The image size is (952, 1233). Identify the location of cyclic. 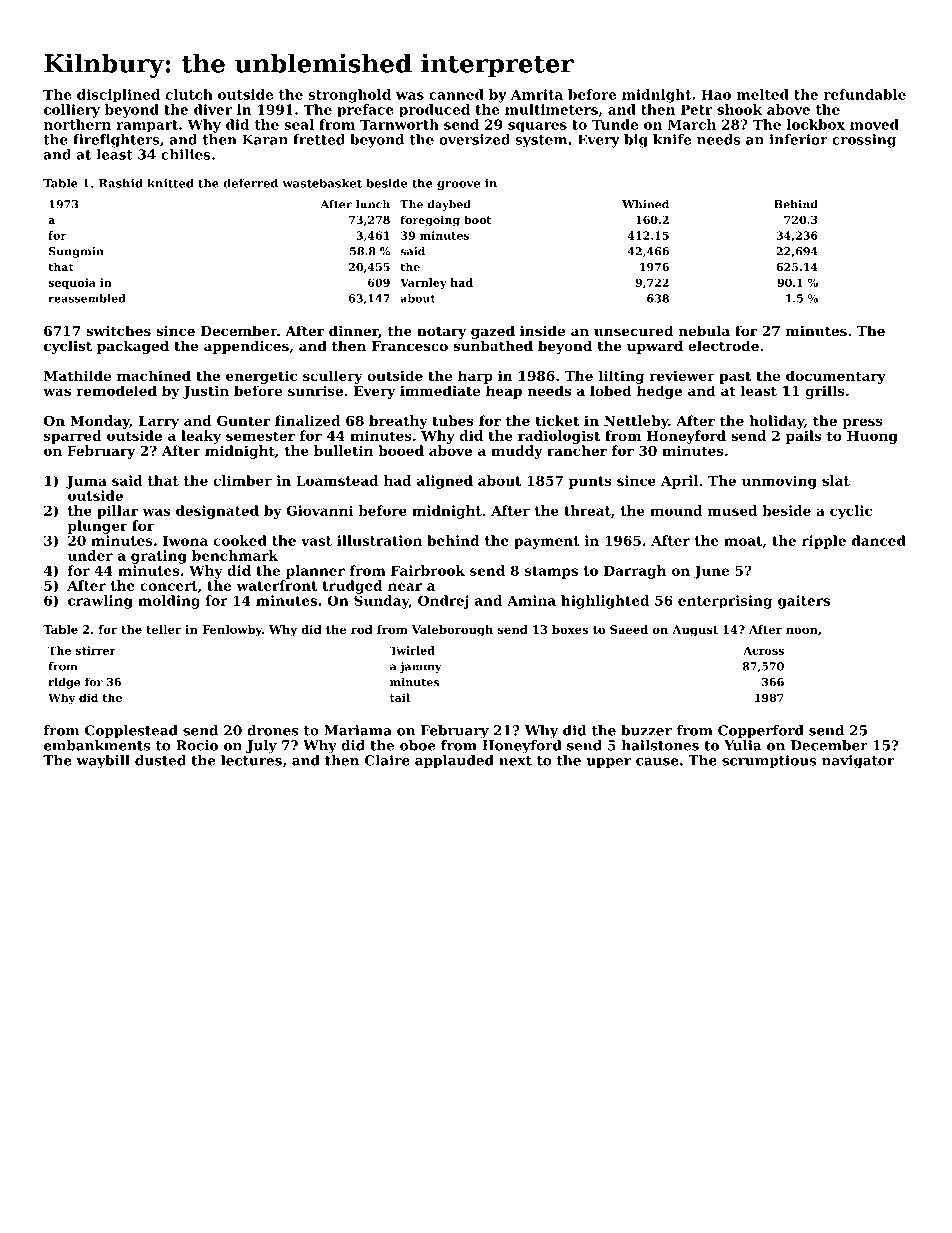
(851, 512).
